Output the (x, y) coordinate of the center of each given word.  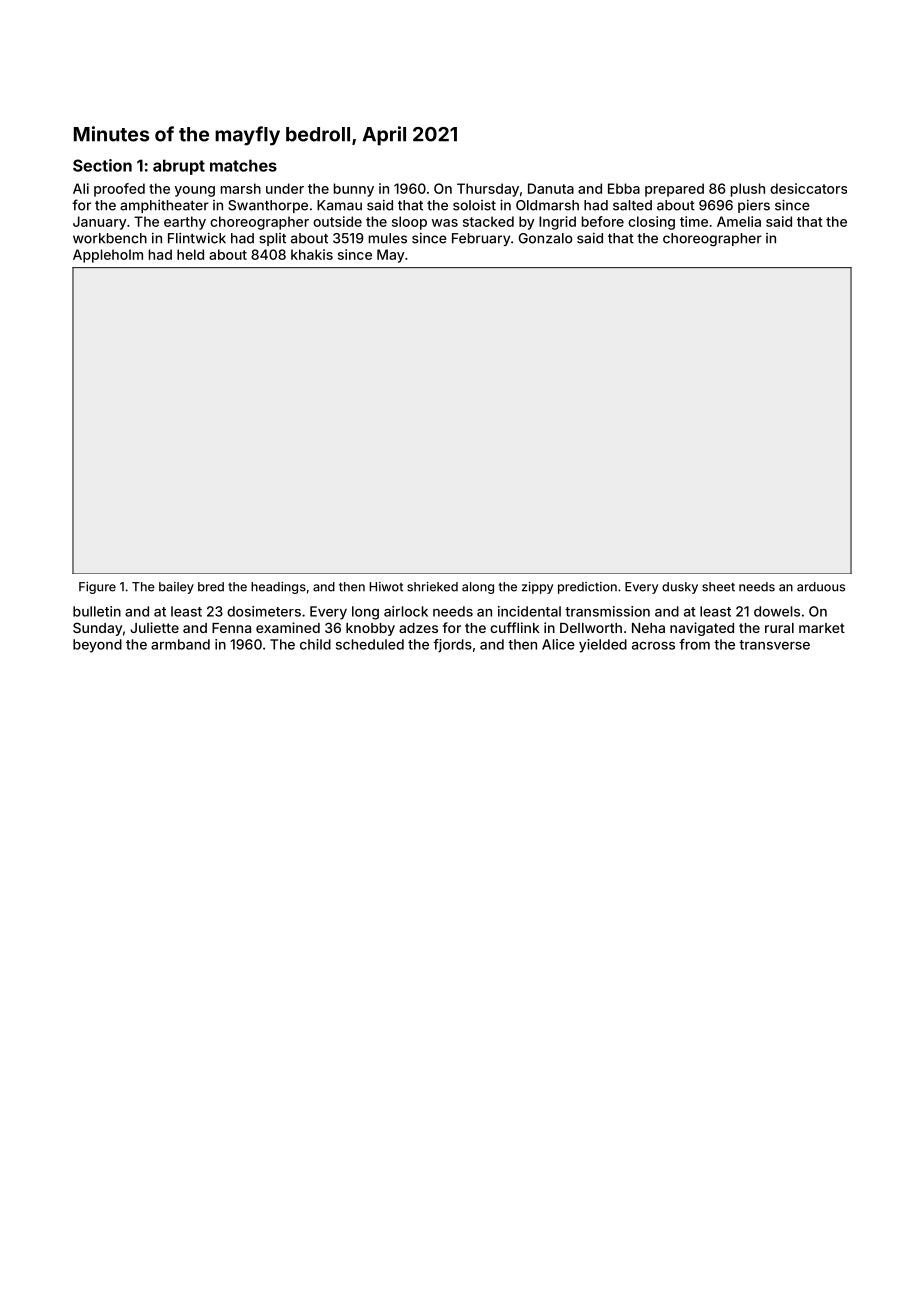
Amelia (739, 221)
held (190, 254)
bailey (176, 588)
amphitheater (164, 206)
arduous (821, 587)
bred (211, 587)
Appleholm (108, 256)
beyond (97, 646)
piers (754, 206)
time (694, 221)
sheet (718, 587)
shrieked (432, 587)
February (481, 239)
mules (388, 238)
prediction (587, 588)
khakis (312, 254)
